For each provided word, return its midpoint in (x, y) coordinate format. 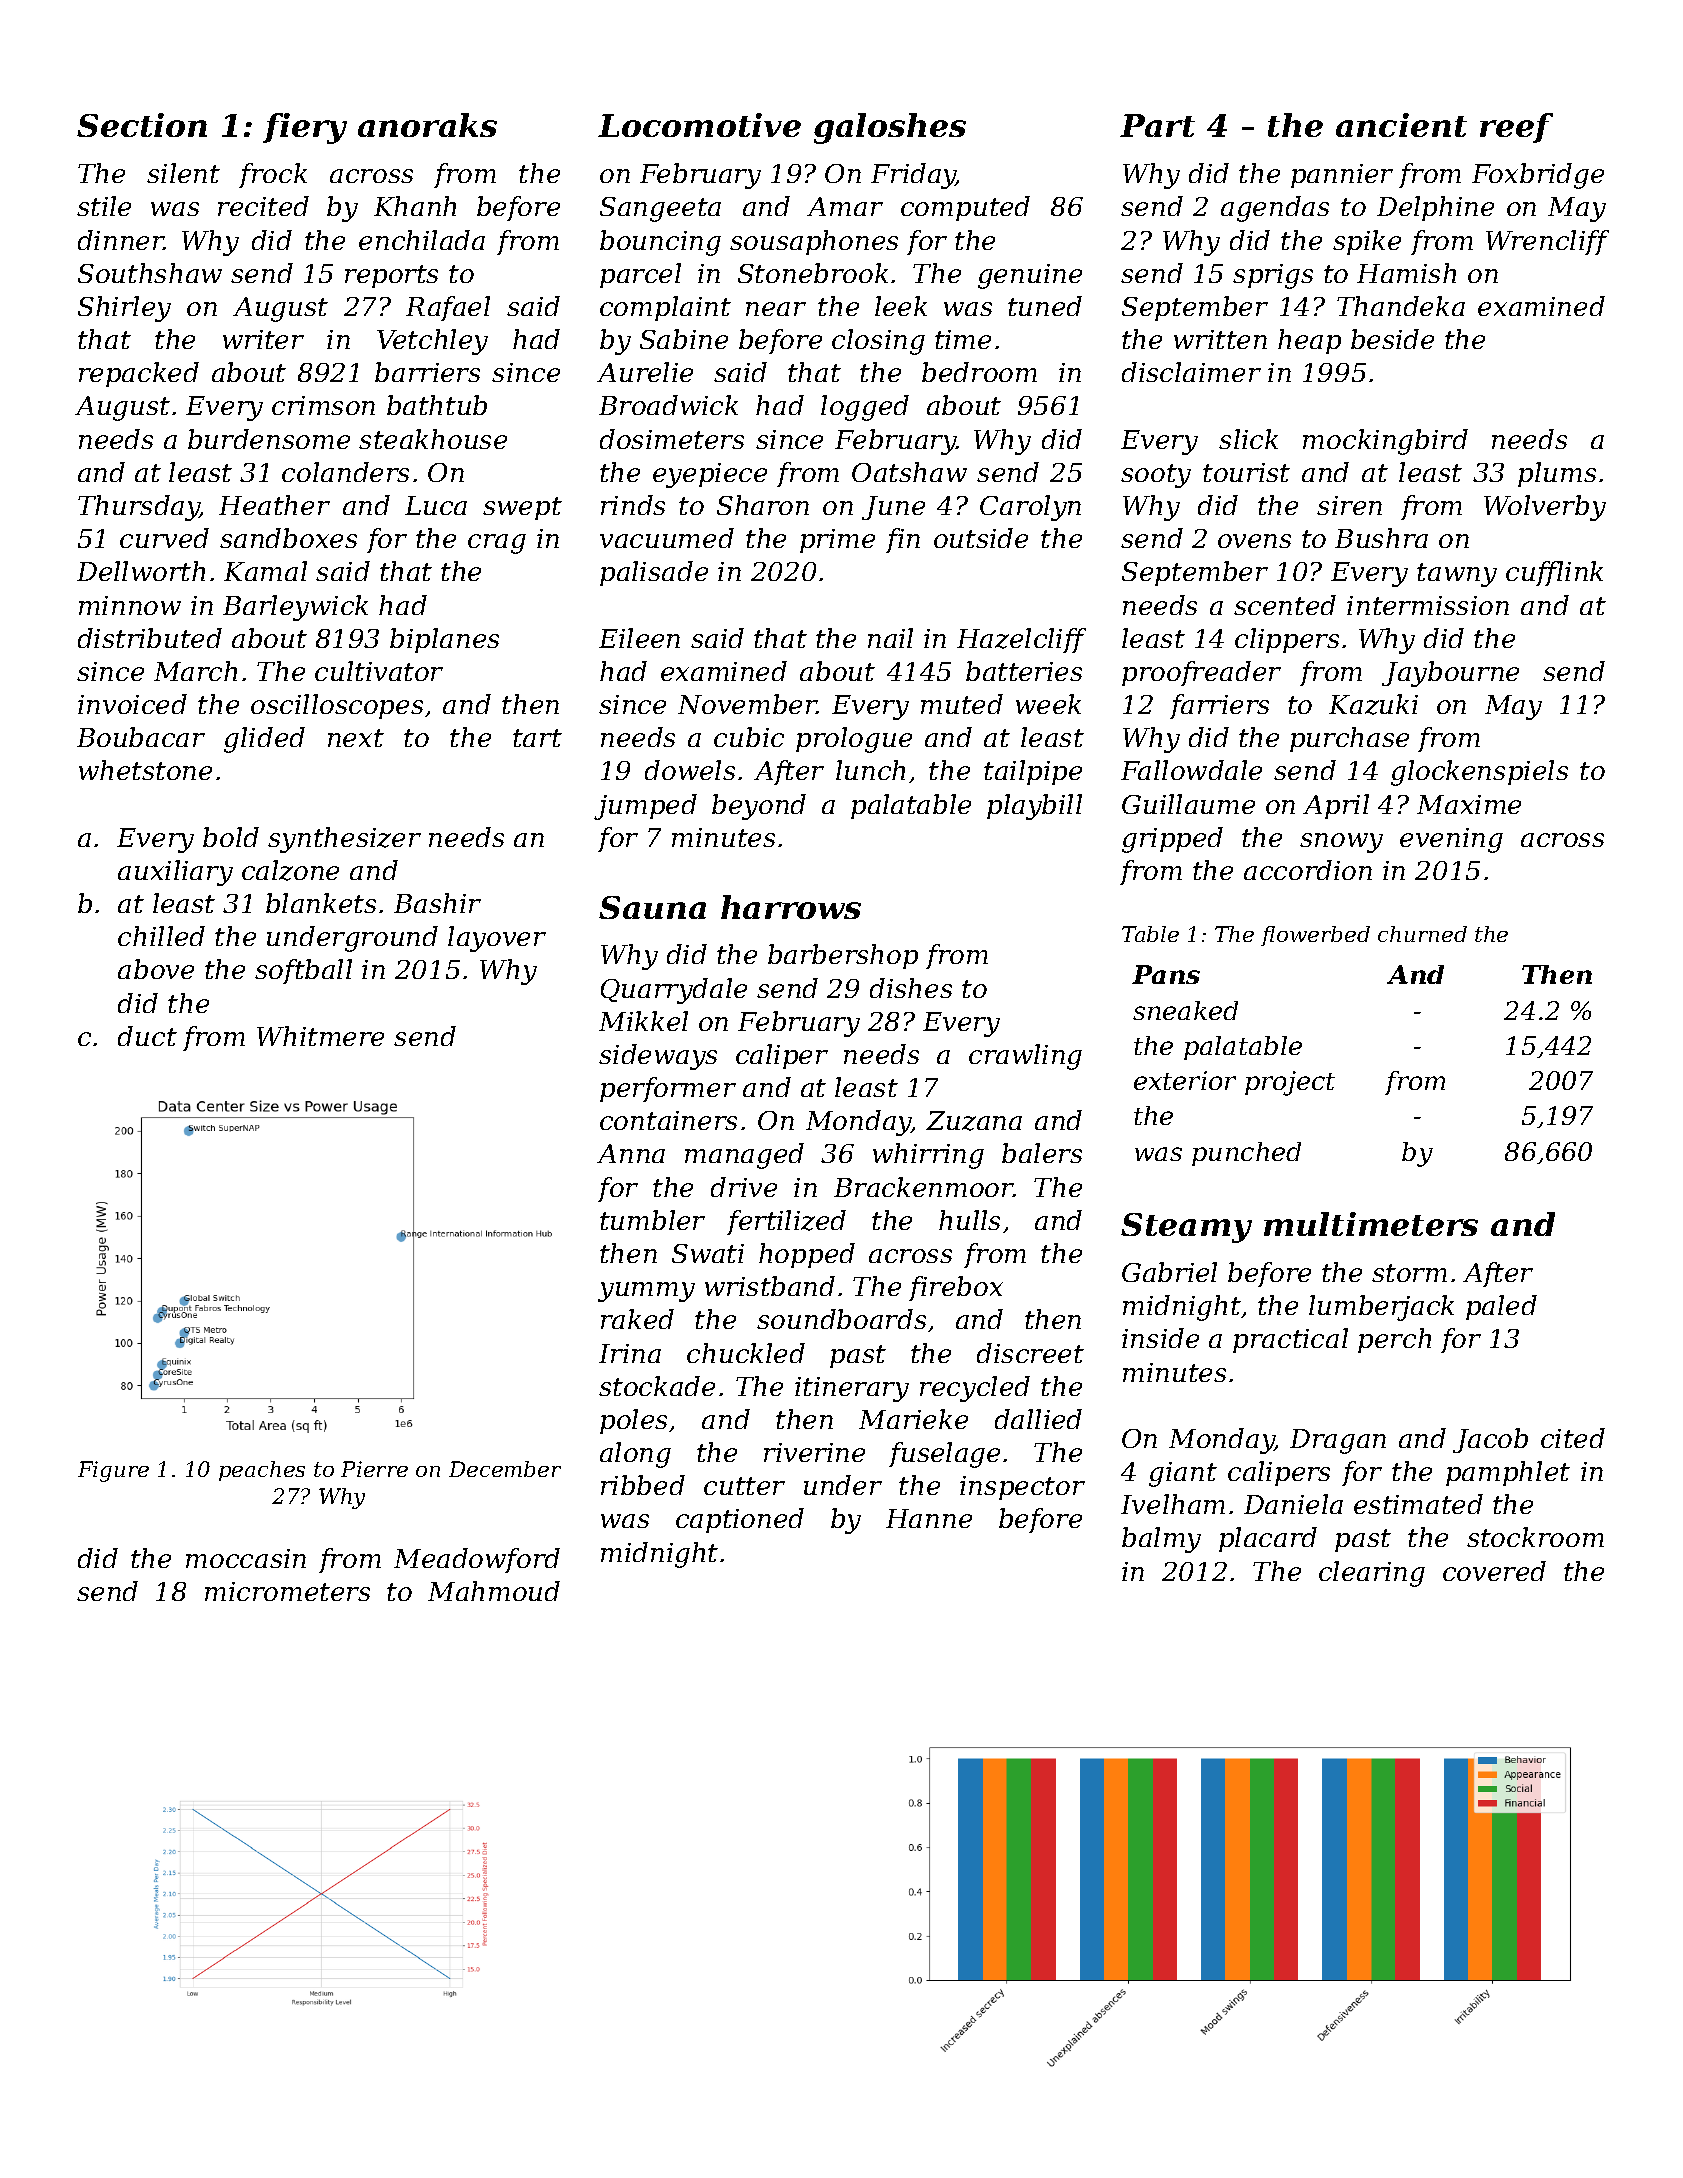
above (156, 969)
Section (142, 125)
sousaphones (814, 242)
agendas (1275, 209)
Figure (113, 1471)
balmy (1161, 1540)
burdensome (269, 439)
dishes (911, 988)
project (1290, 1083)
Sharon (763, 505)
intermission (1428, 605)
